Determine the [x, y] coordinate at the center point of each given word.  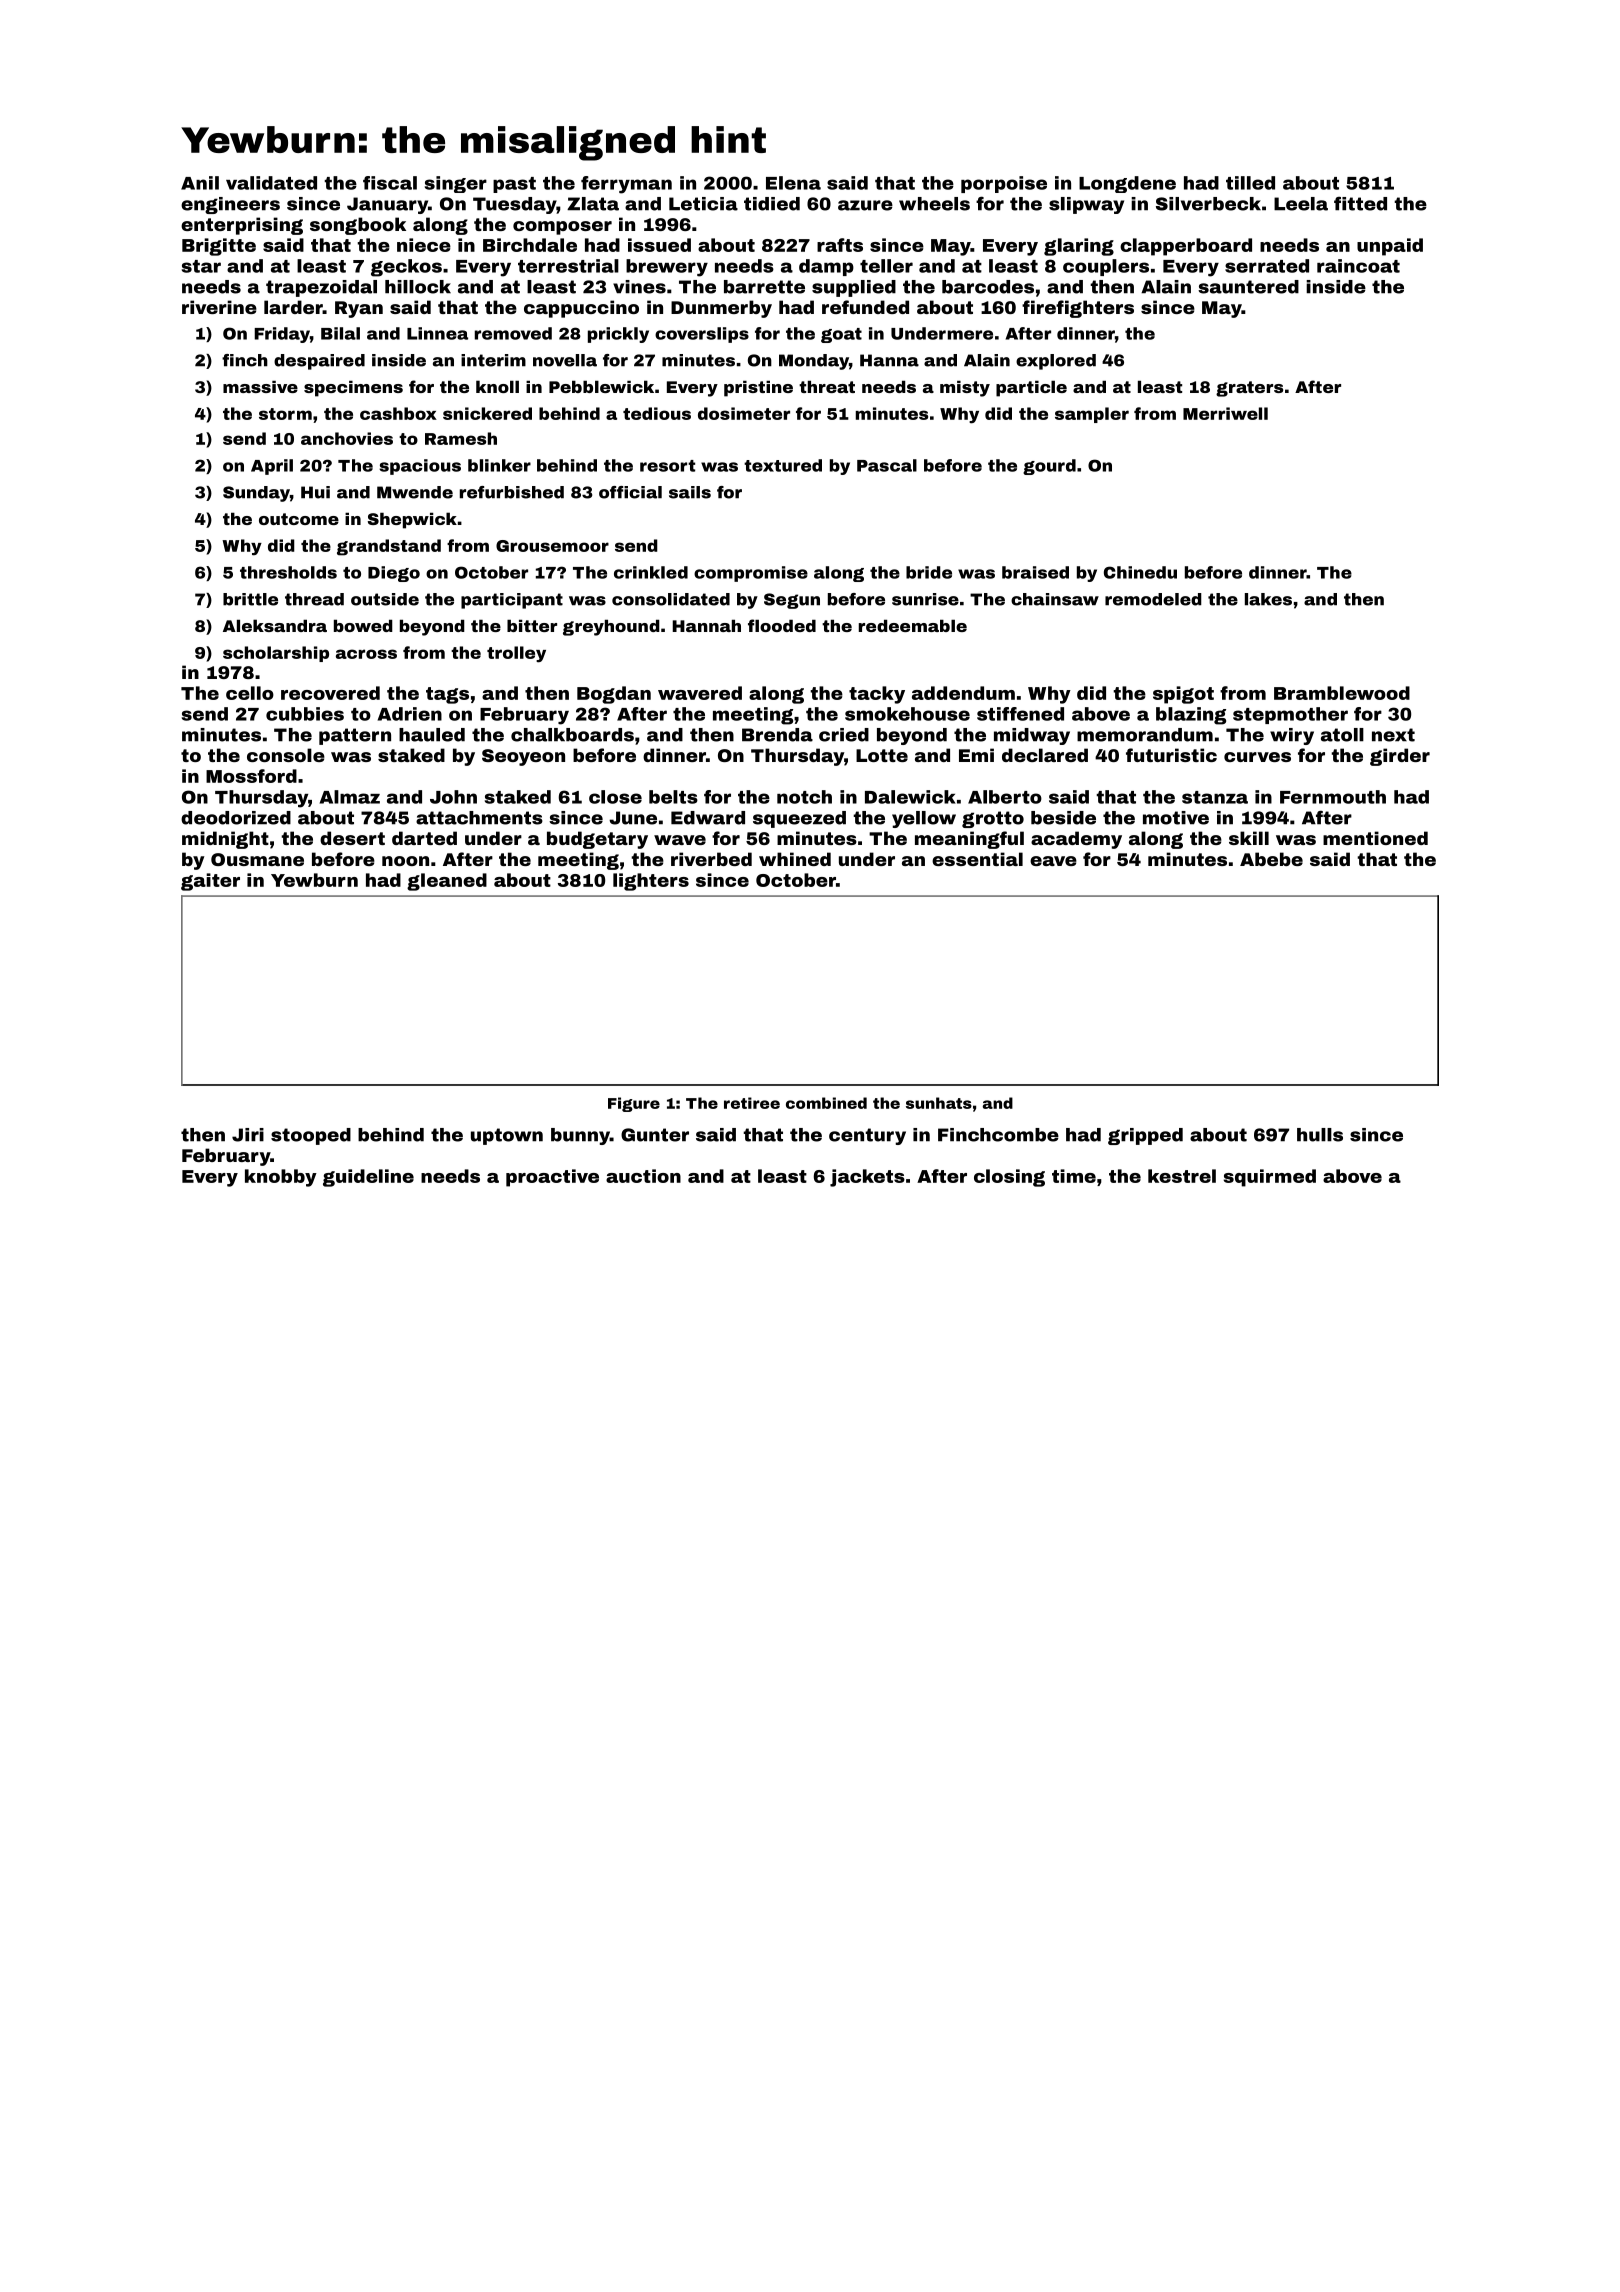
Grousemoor [552, 546]
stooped [311, 1136]
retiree [752, 1103]
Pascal [887, 465]
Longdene [1127, 184]
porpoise [1004, 184]
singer [456, 184]
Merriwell [1225, 413]
